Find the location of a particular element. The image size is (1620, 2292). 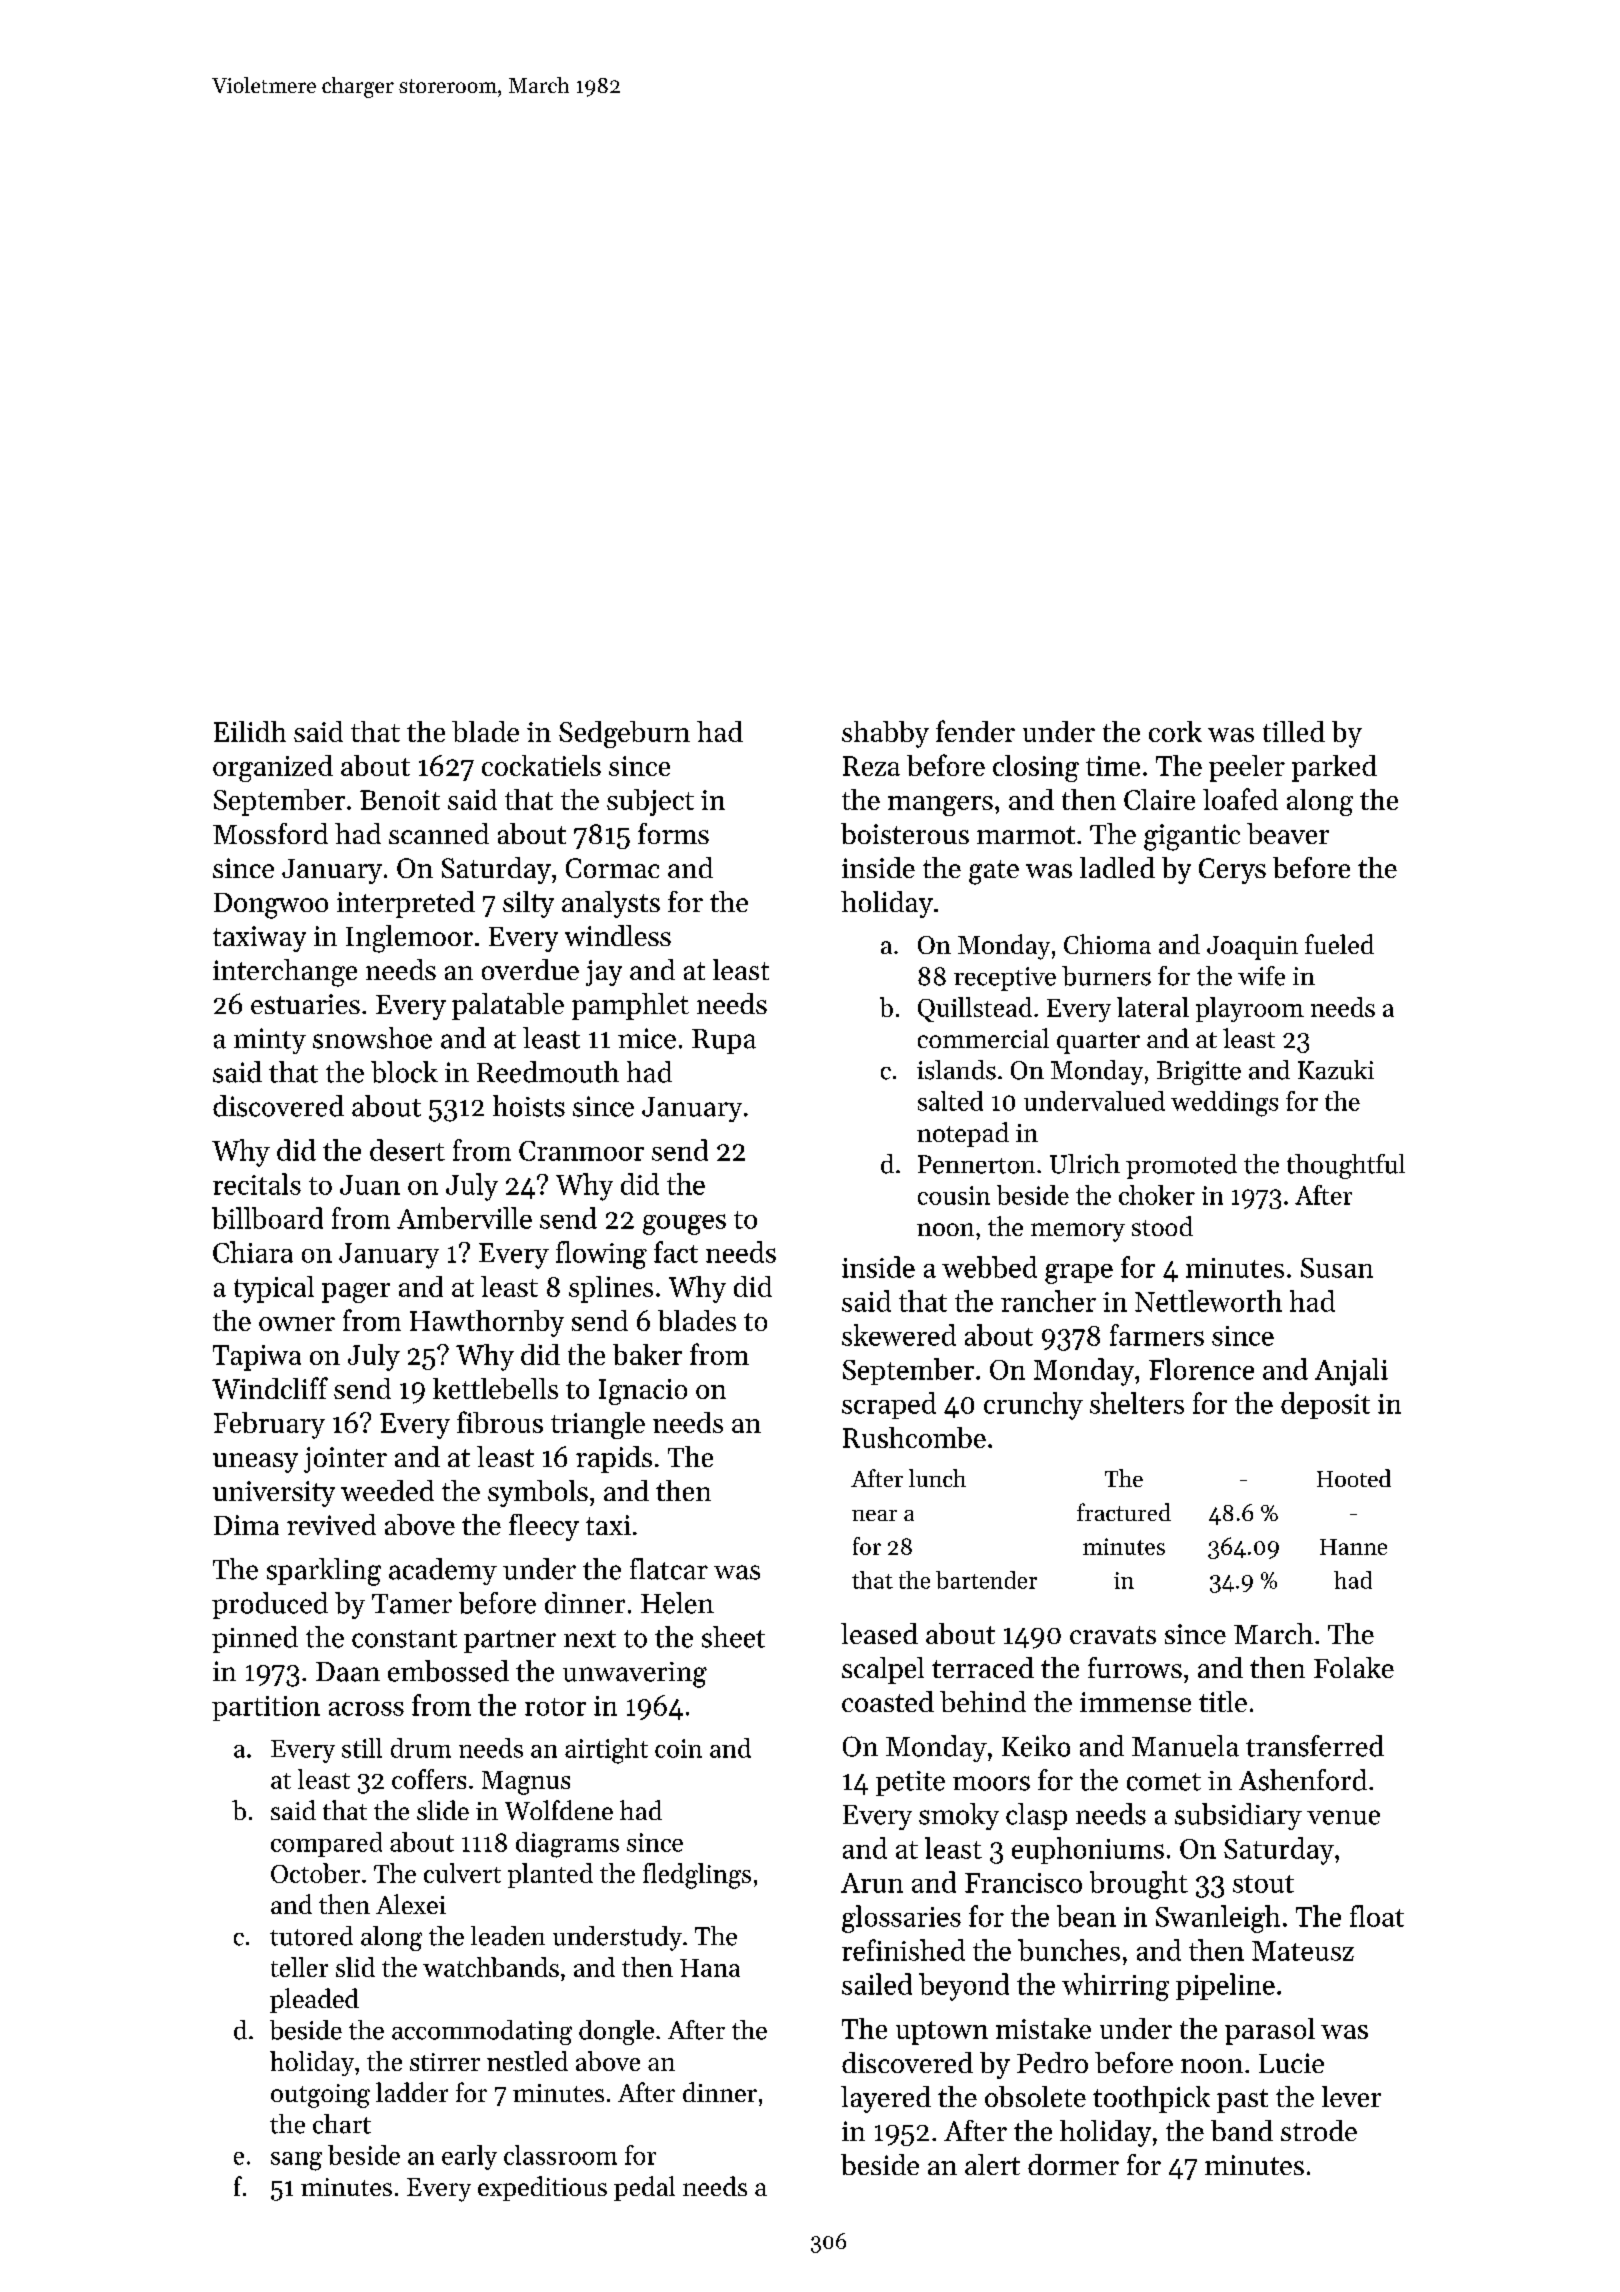

flatcar is located at coordinates (669, 1569).
